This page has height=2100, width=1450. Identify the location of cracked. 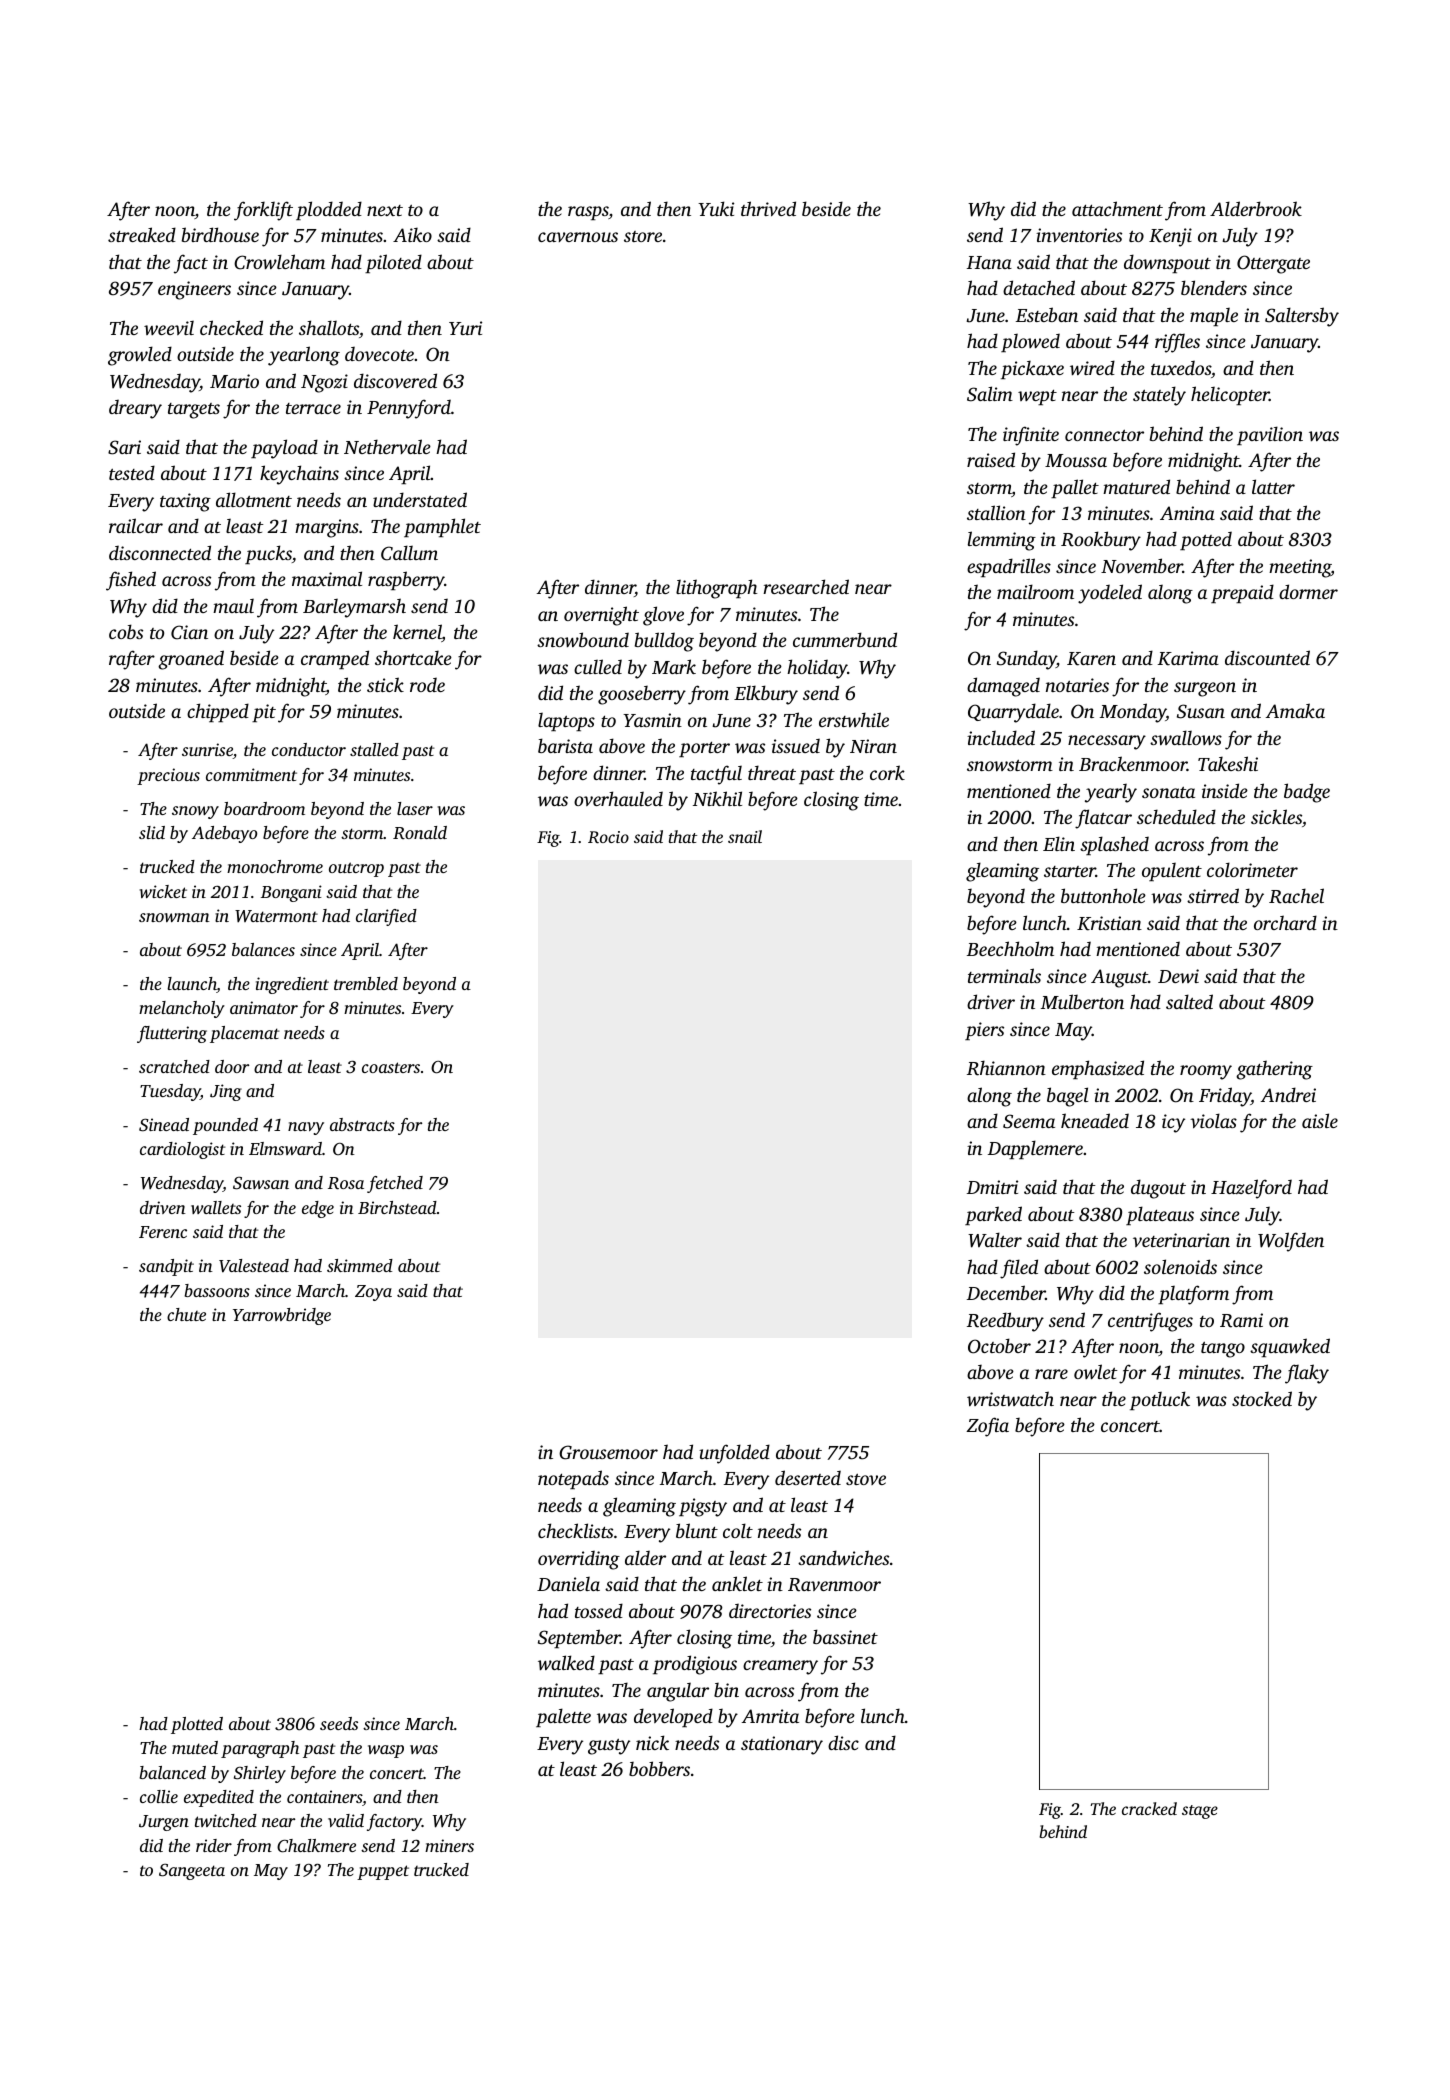
(1149, 1808).
